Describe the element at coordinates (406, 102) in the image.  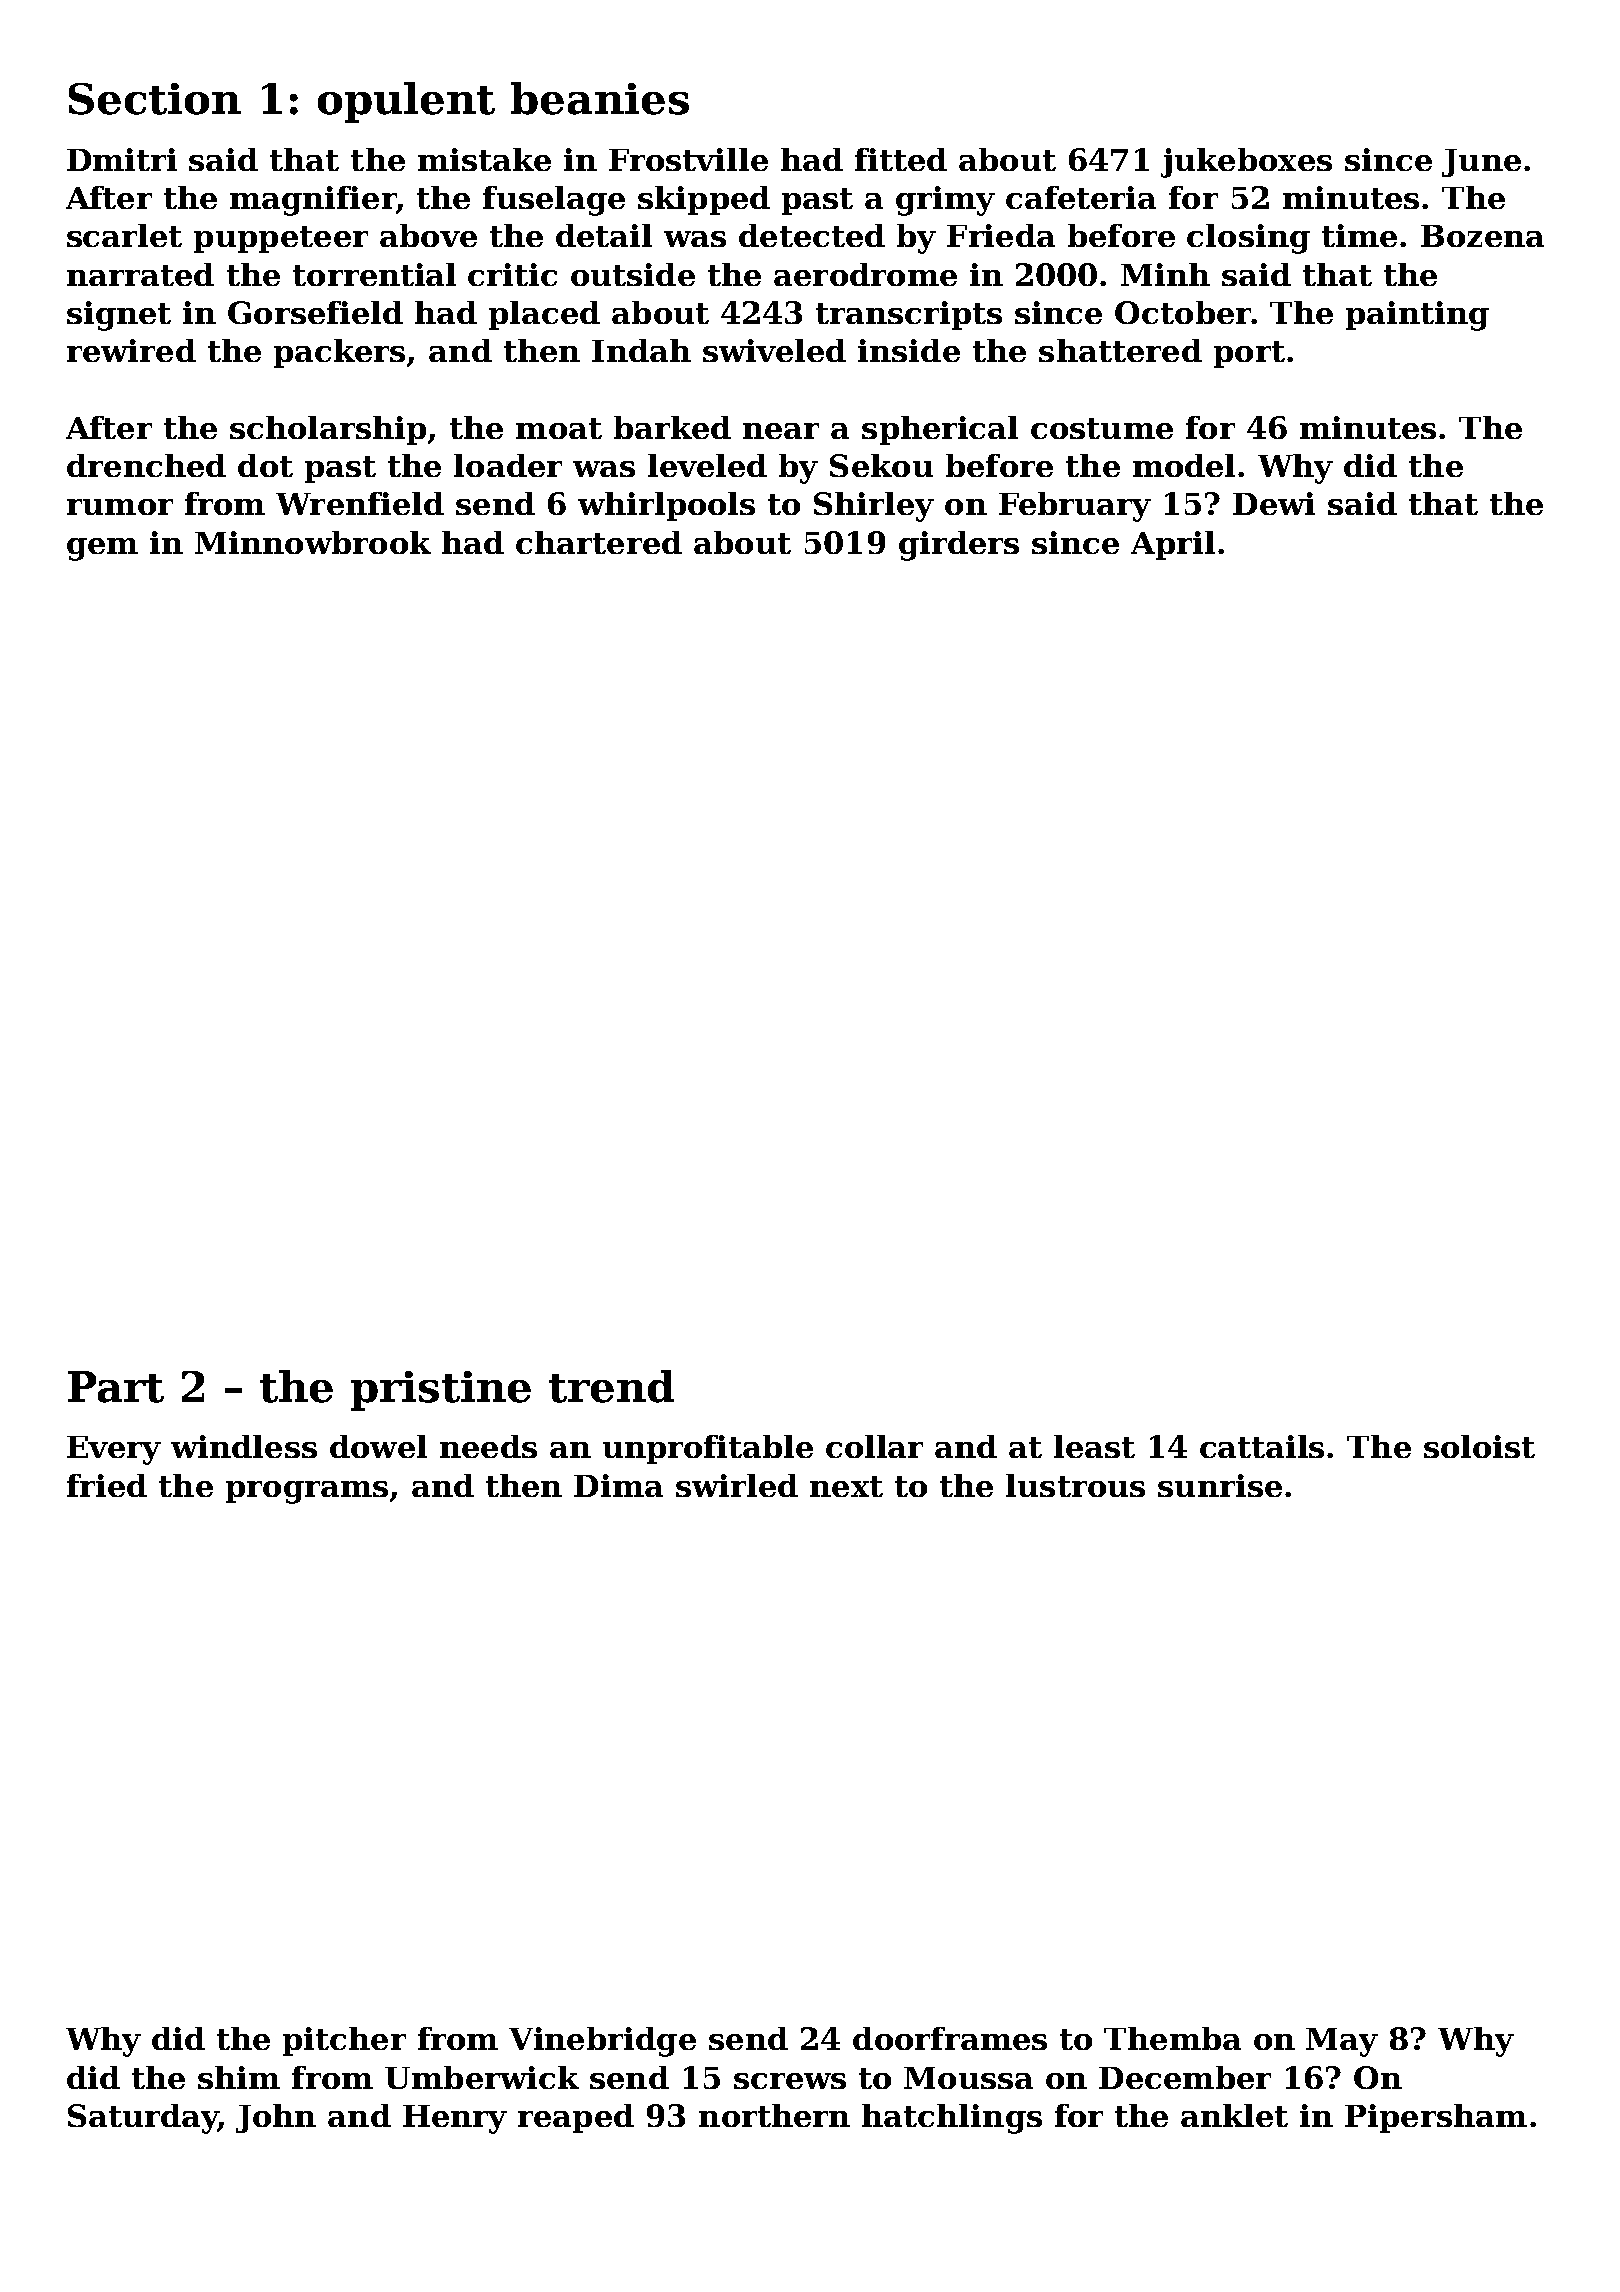
I see `opulent` at that location.
